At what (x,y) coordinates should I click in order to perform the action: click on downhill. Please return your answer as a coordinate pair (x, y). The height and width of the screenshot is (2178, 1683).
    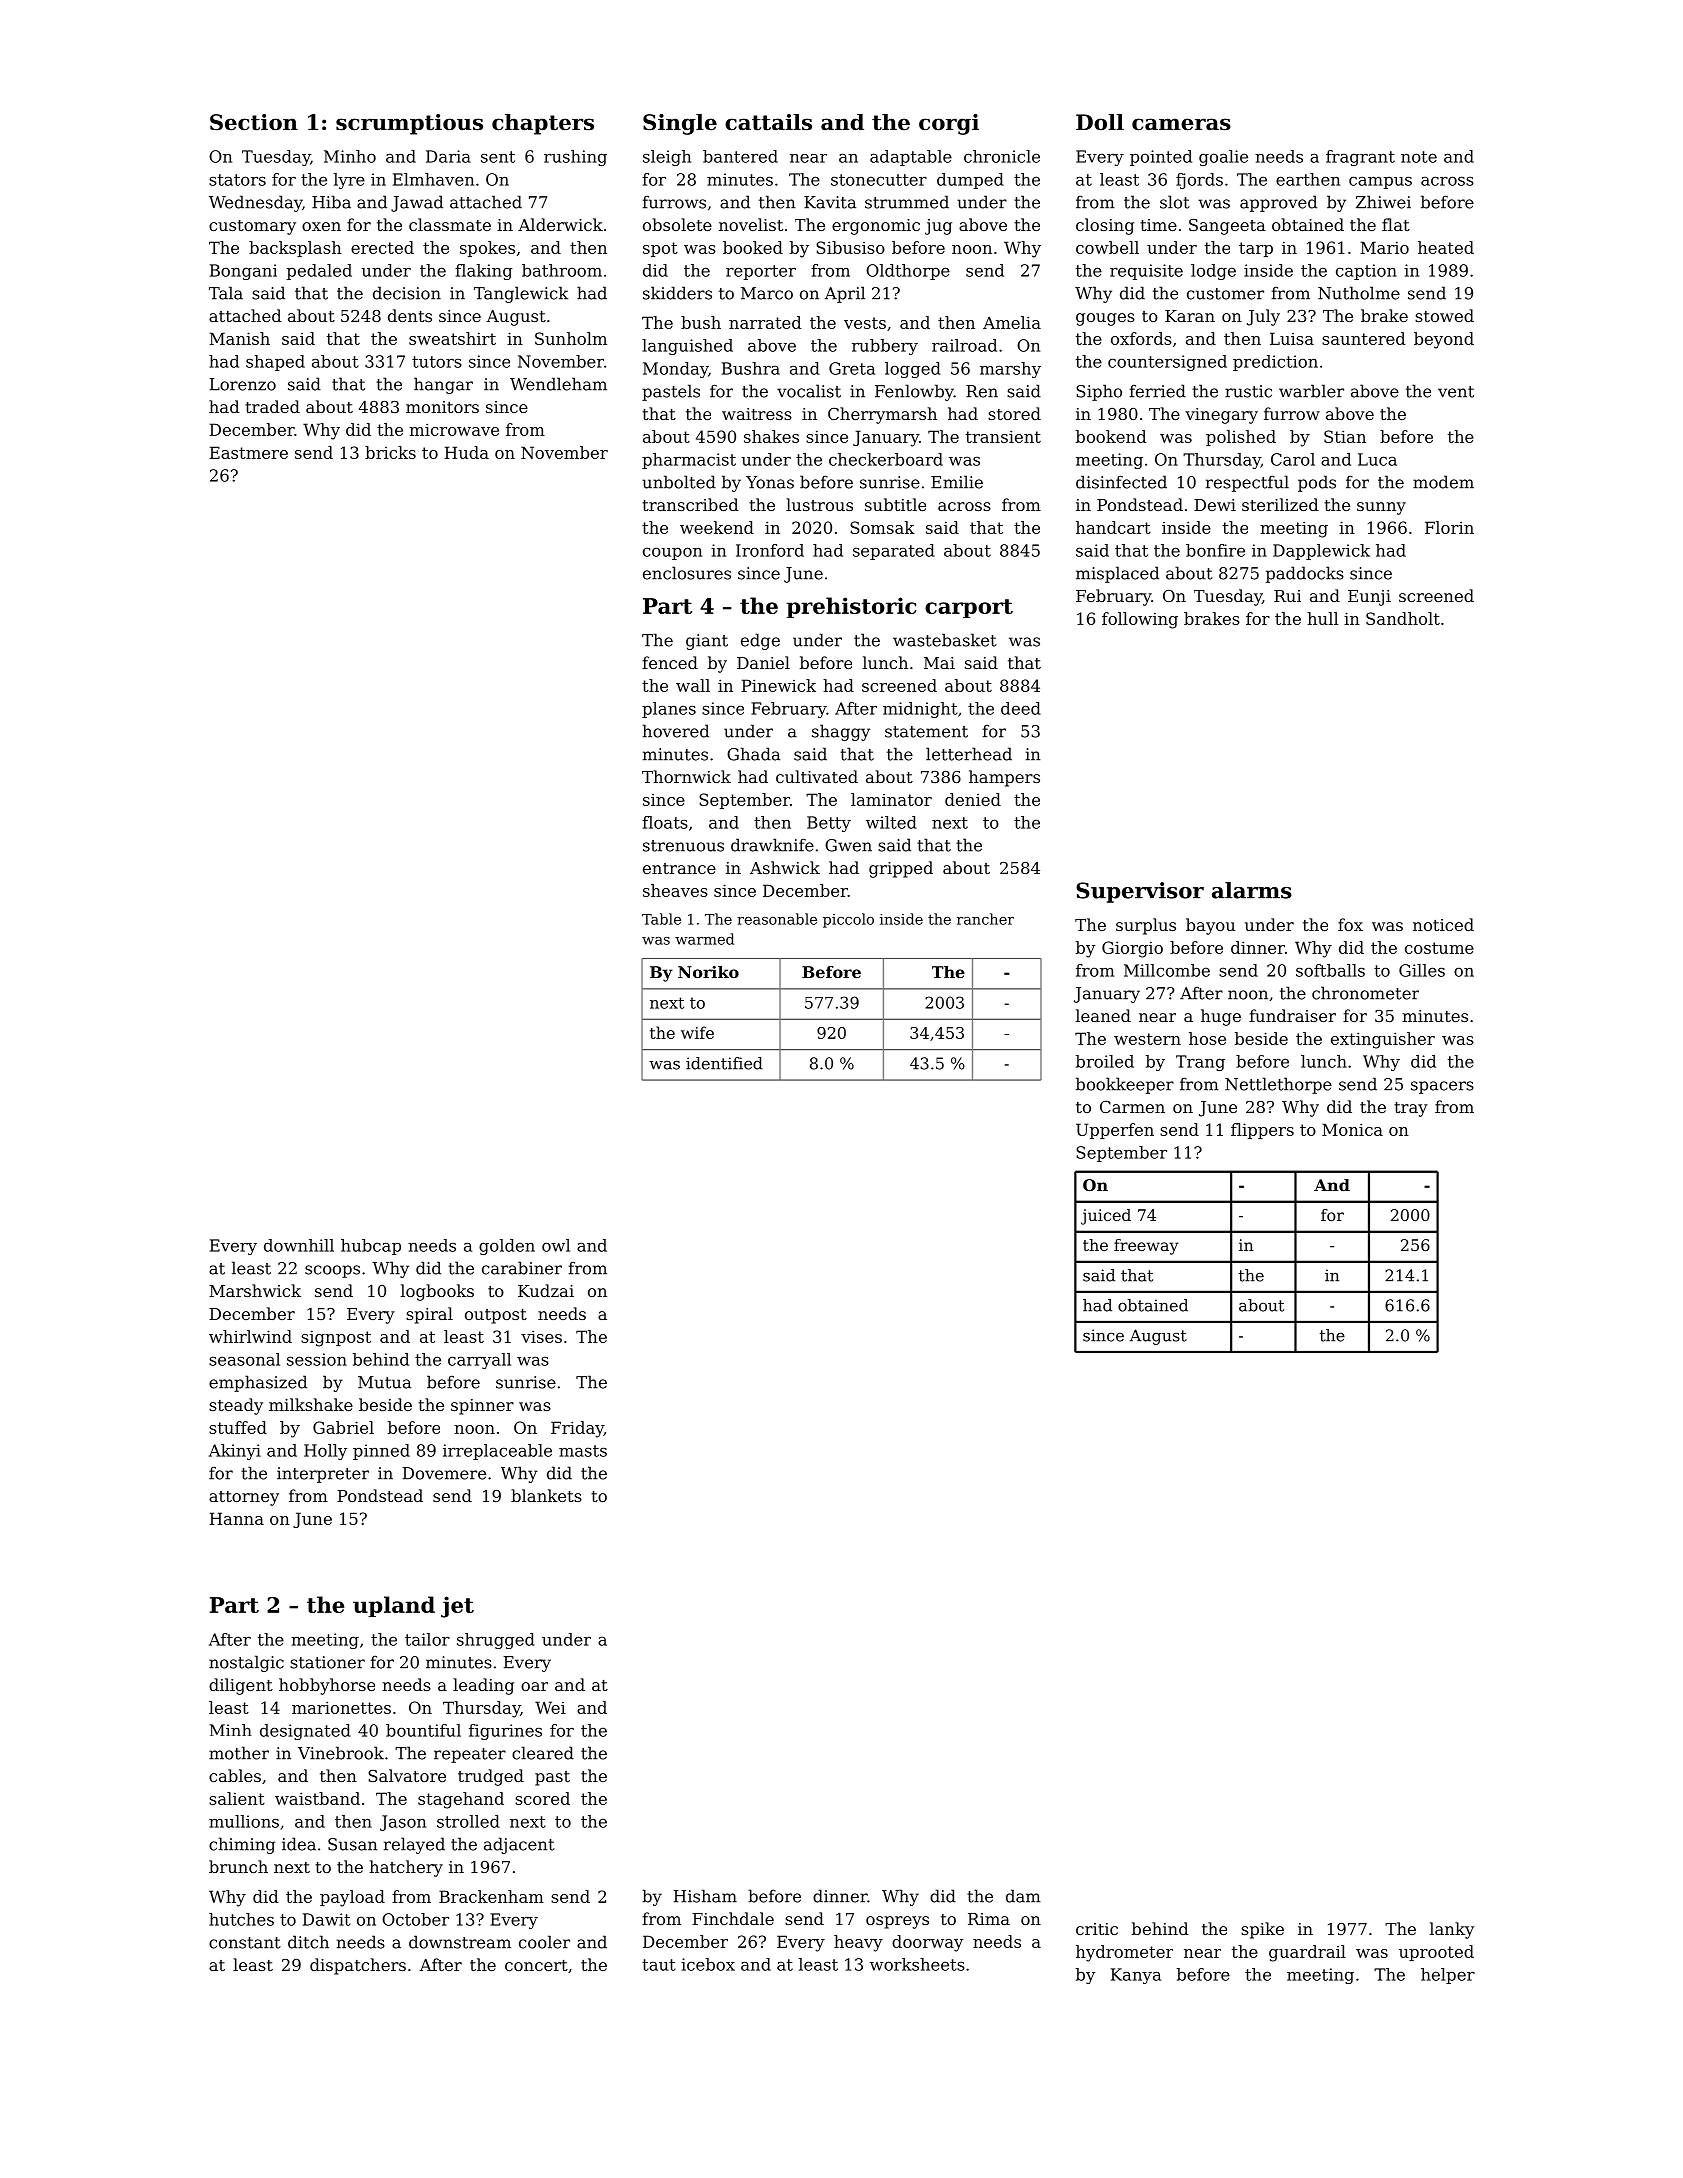
    Looking at the image, I should click on (299, 1245).
